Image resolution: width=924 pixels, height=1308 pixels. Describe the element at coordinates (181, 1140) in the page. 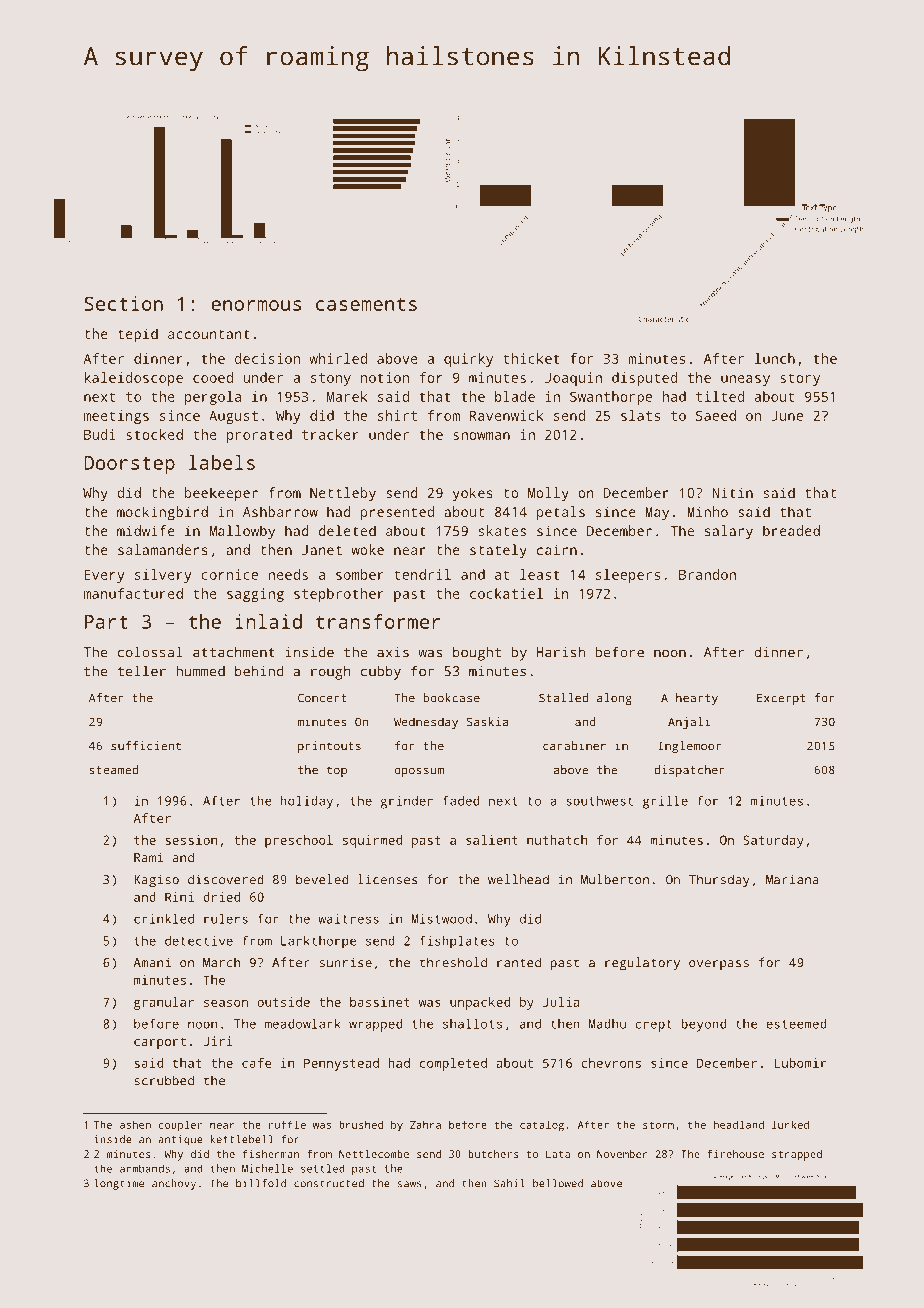

I see `antique` at that location.
